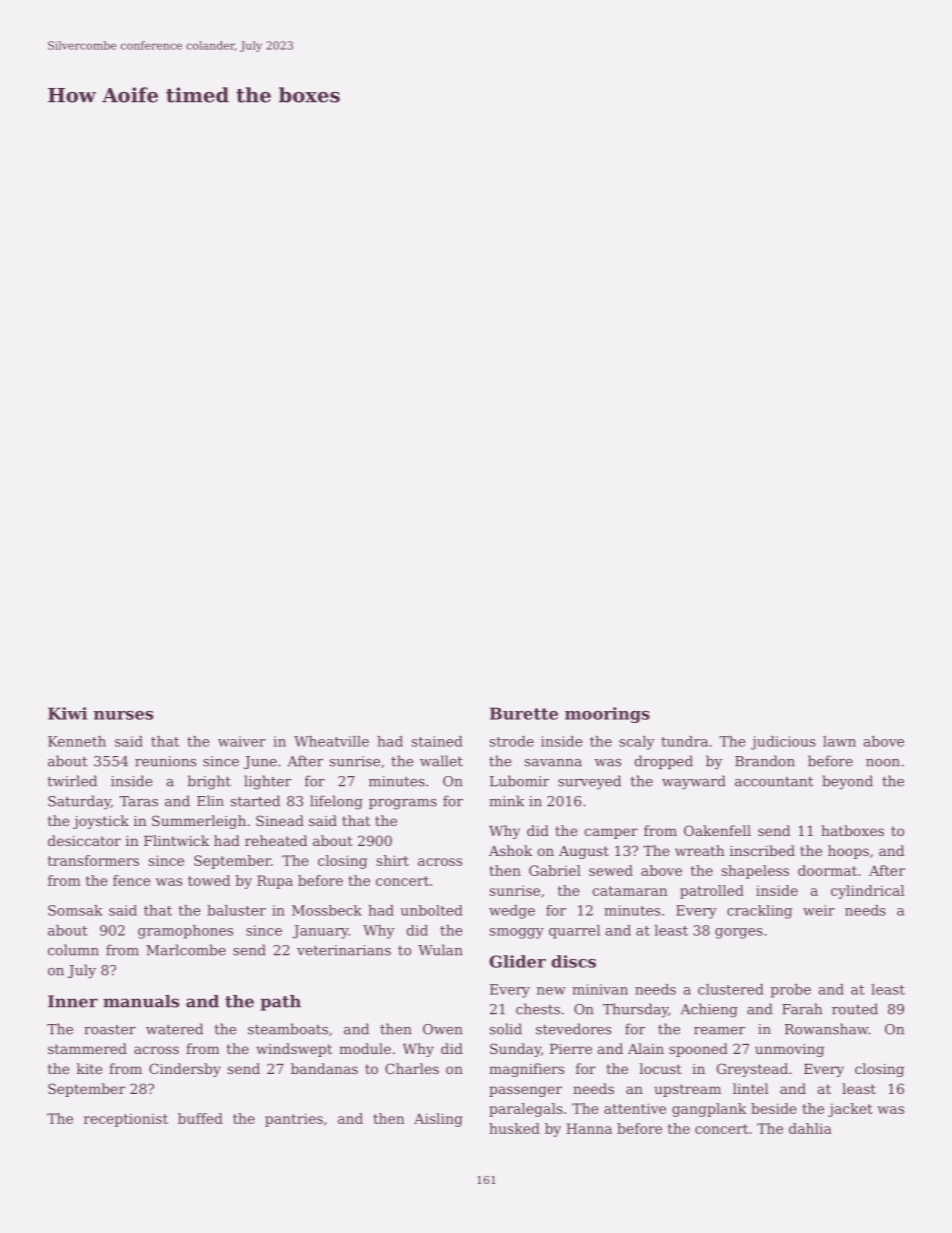 The width and height of the screenshot is (952, 1233). Describe the element at coordinates (750, 1088) in the screenshot. I see `lintel` at that location.
